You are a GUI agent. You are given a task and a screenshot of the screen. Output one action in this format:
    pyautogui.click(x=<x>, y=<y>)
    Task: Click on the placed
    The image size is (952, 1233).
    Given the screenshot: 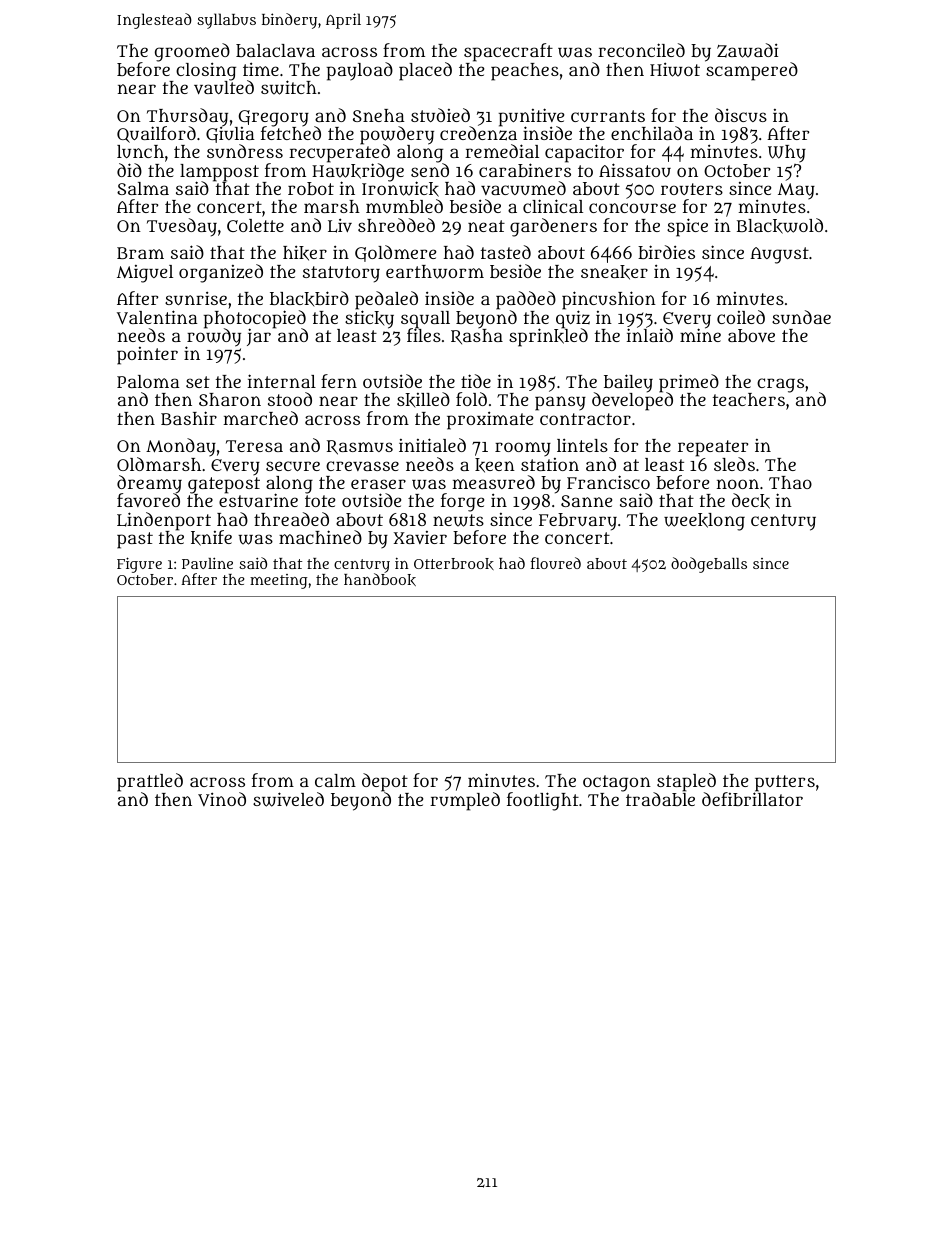 What is the action you would take?
    pyautogui.click(x=425, y=71)
